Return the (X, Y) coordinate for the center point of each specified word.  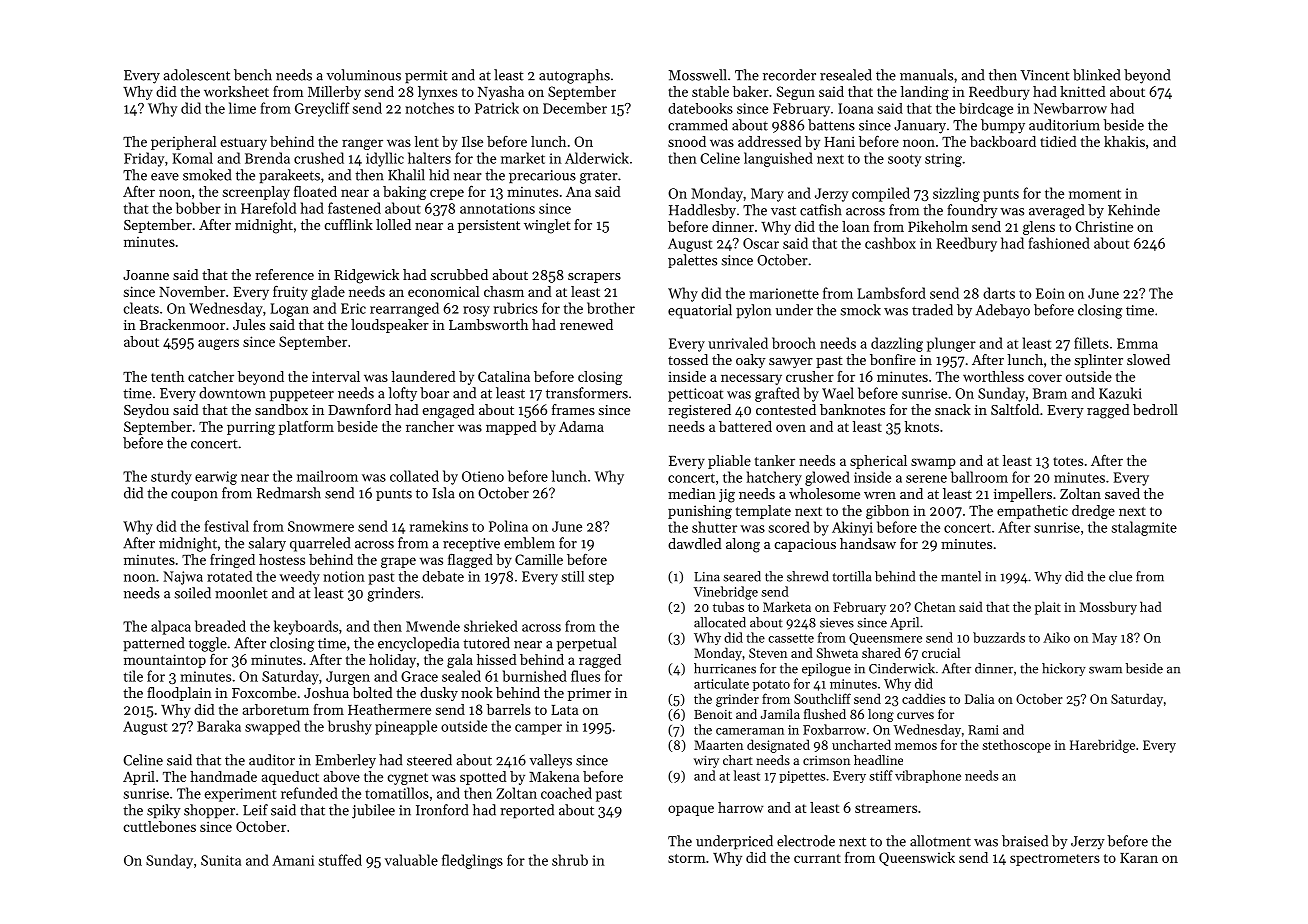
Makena (554, 776)
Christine (1104, 226)
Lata (564, 710)
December (575, 108)
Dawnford (359, 409)
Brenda (267, 158)
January (920, 127)
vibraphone (928, 776)
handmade (223, 776)
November (192, 291)
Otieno (483, 476)
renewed (586, 324)
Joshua (326, 692)
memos (916, 746)
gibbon (887, 512)
